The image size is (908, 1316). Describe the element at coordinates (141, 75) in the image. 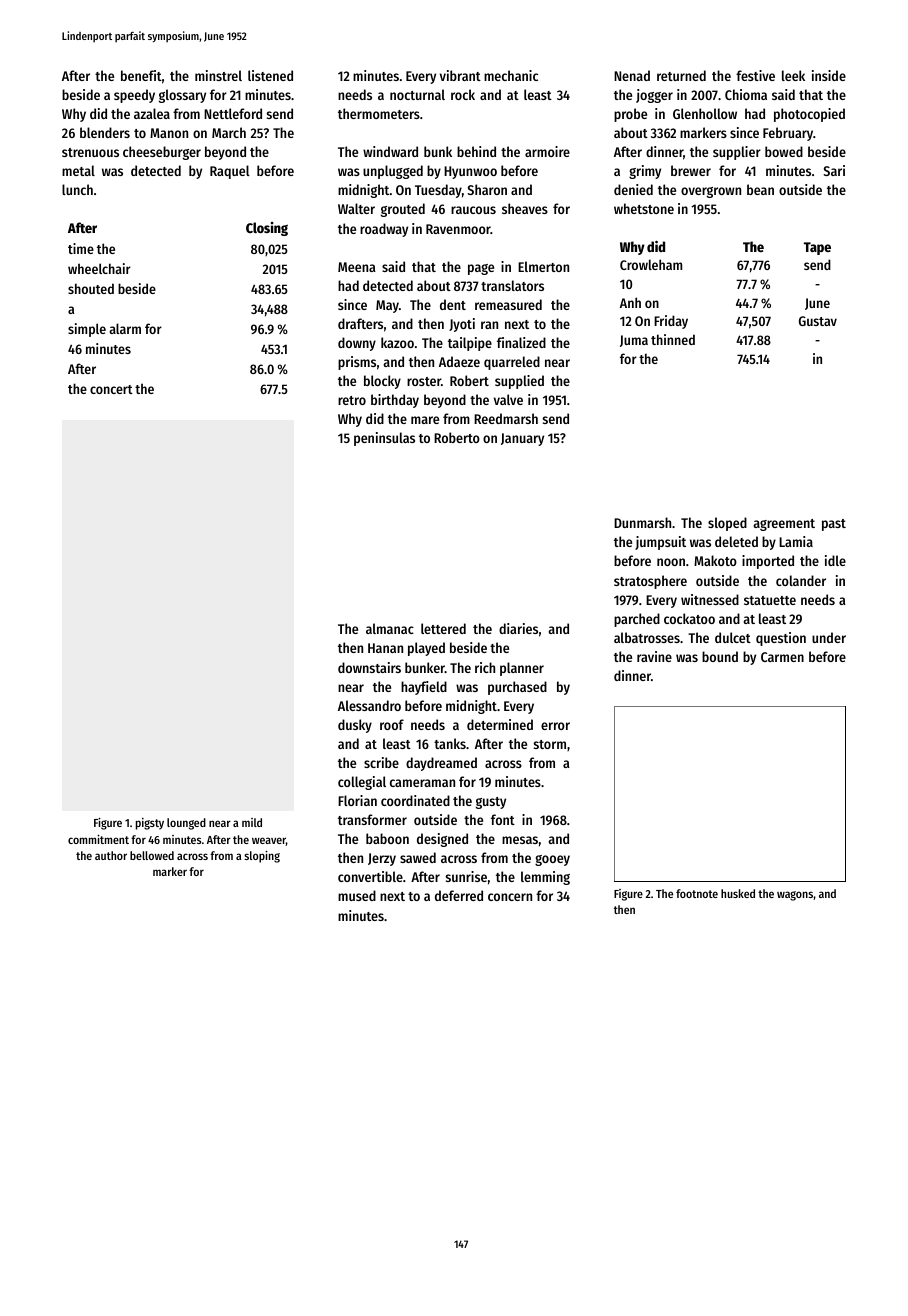

I see `benefit` at that location.
